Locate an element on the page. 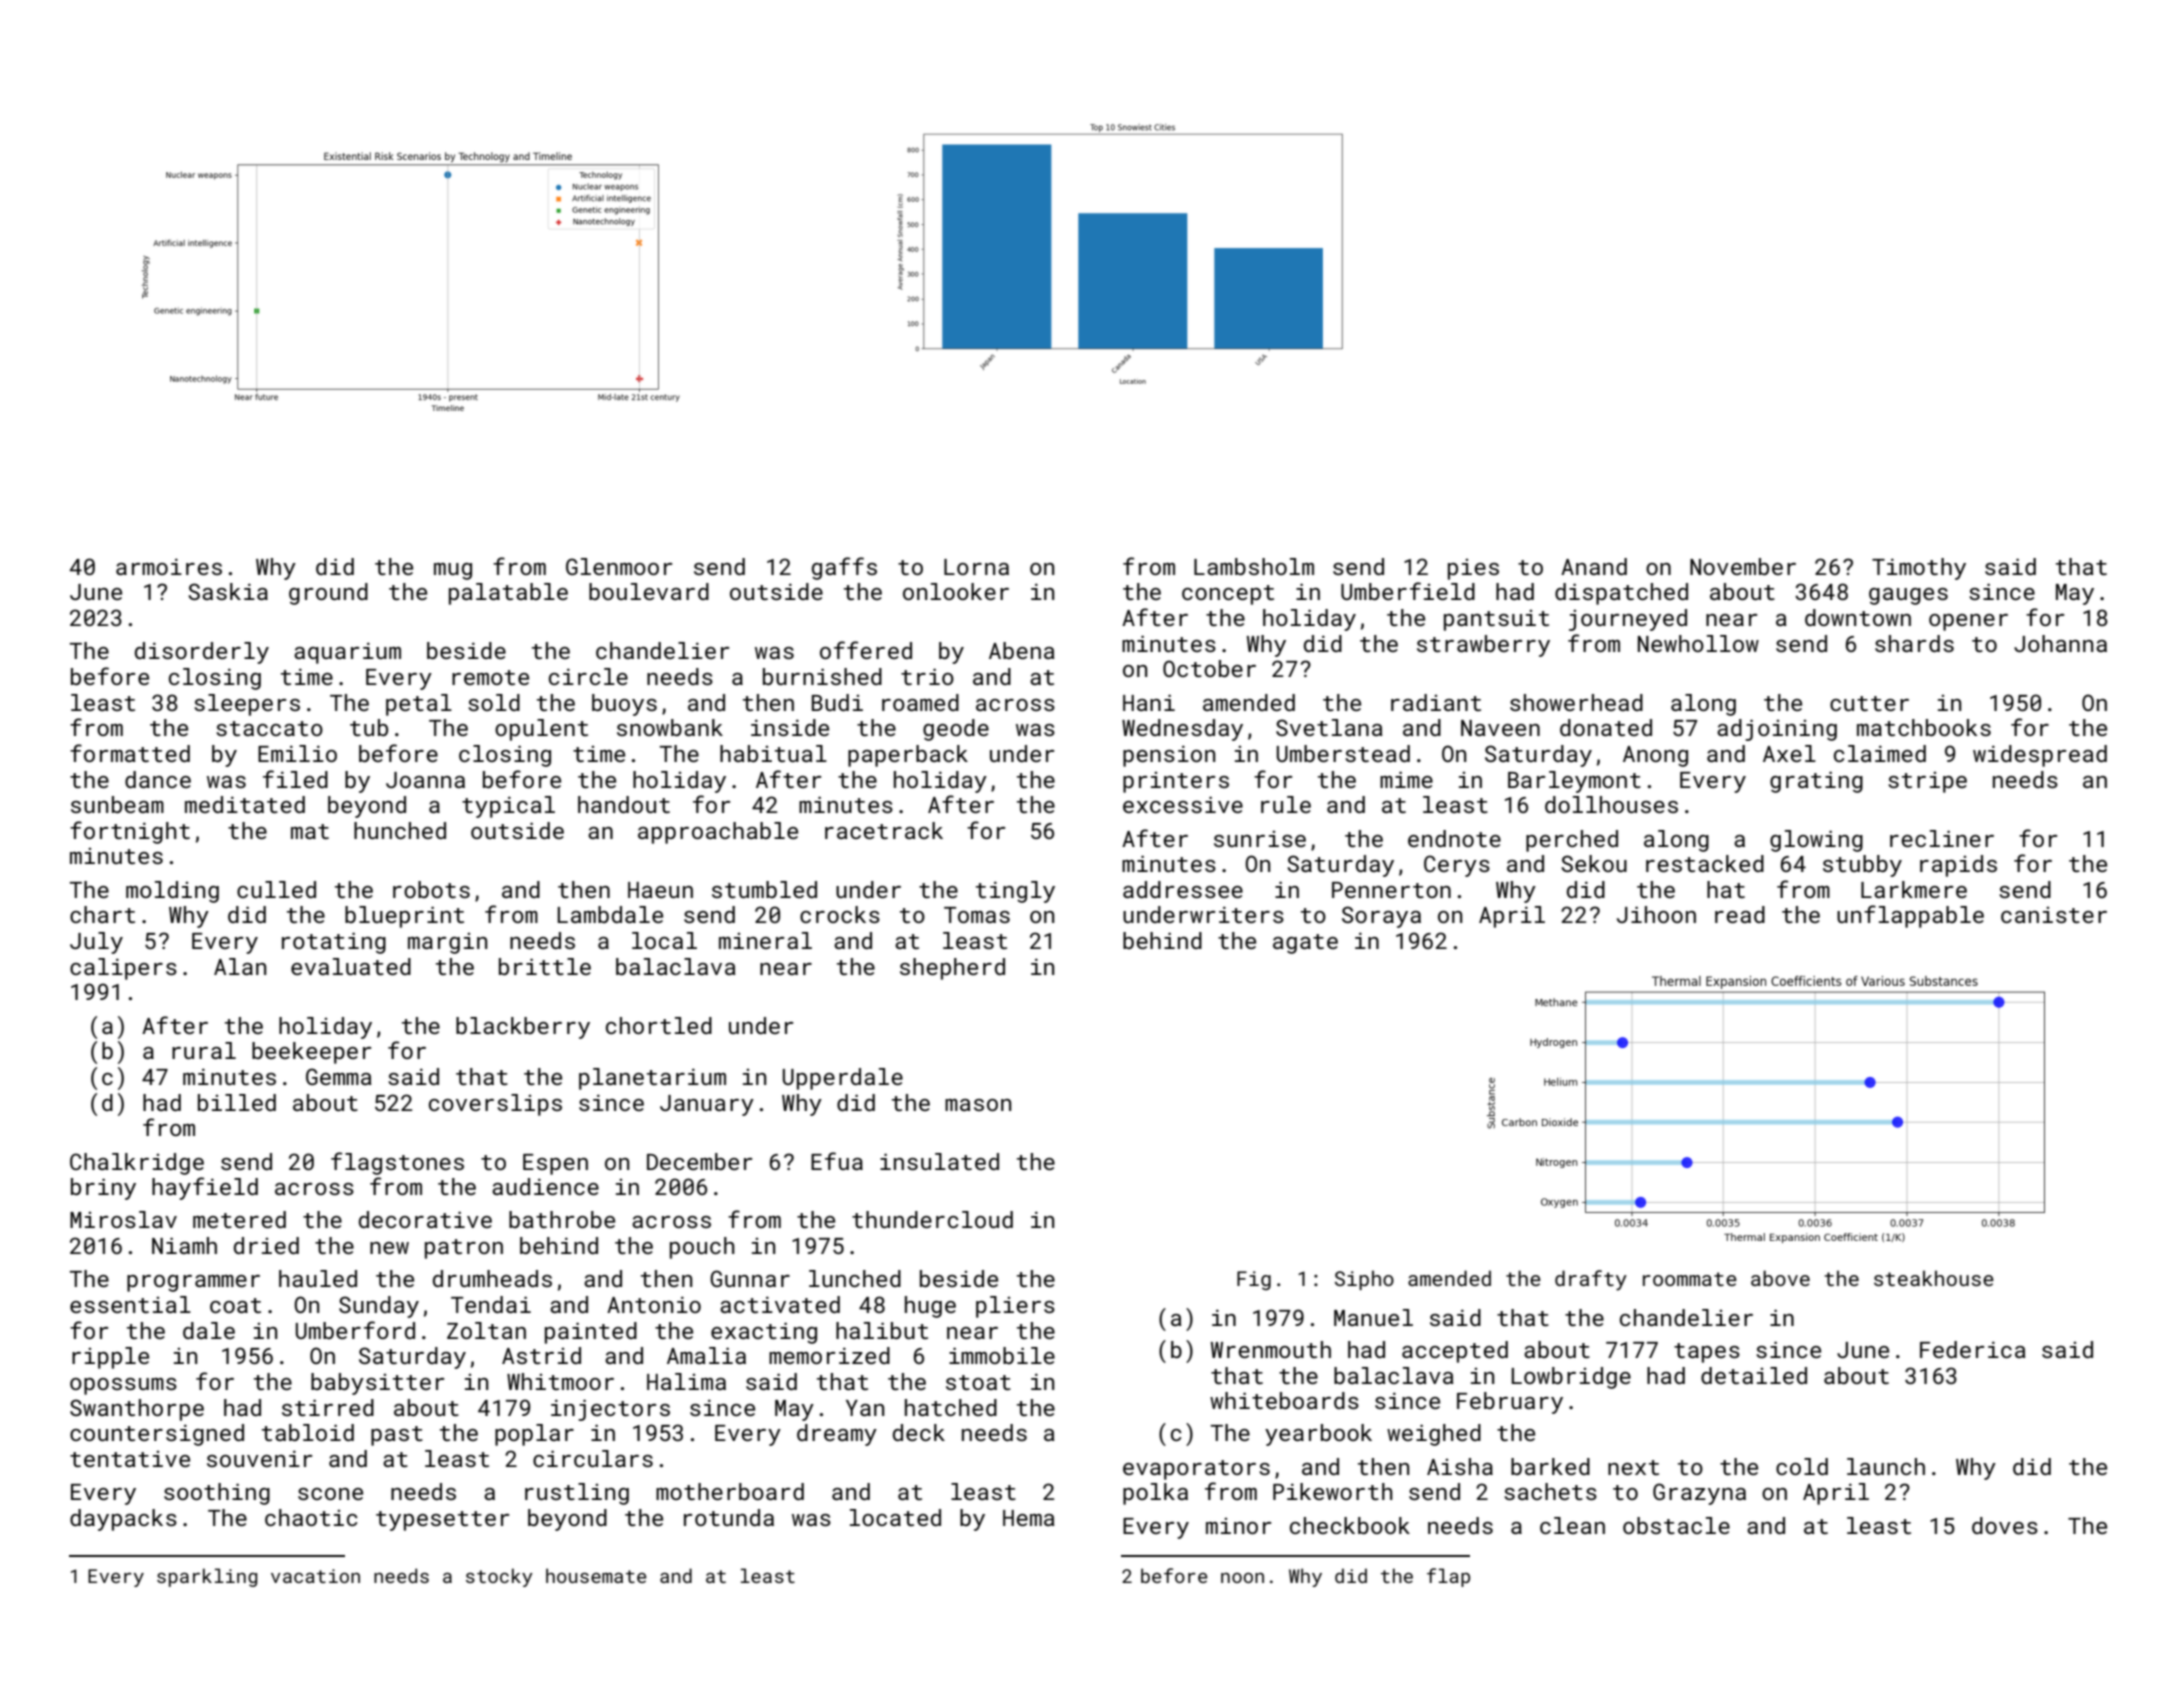 The width and height of the page is (2178, 1683). filed is located at coordinates (295, 779).
